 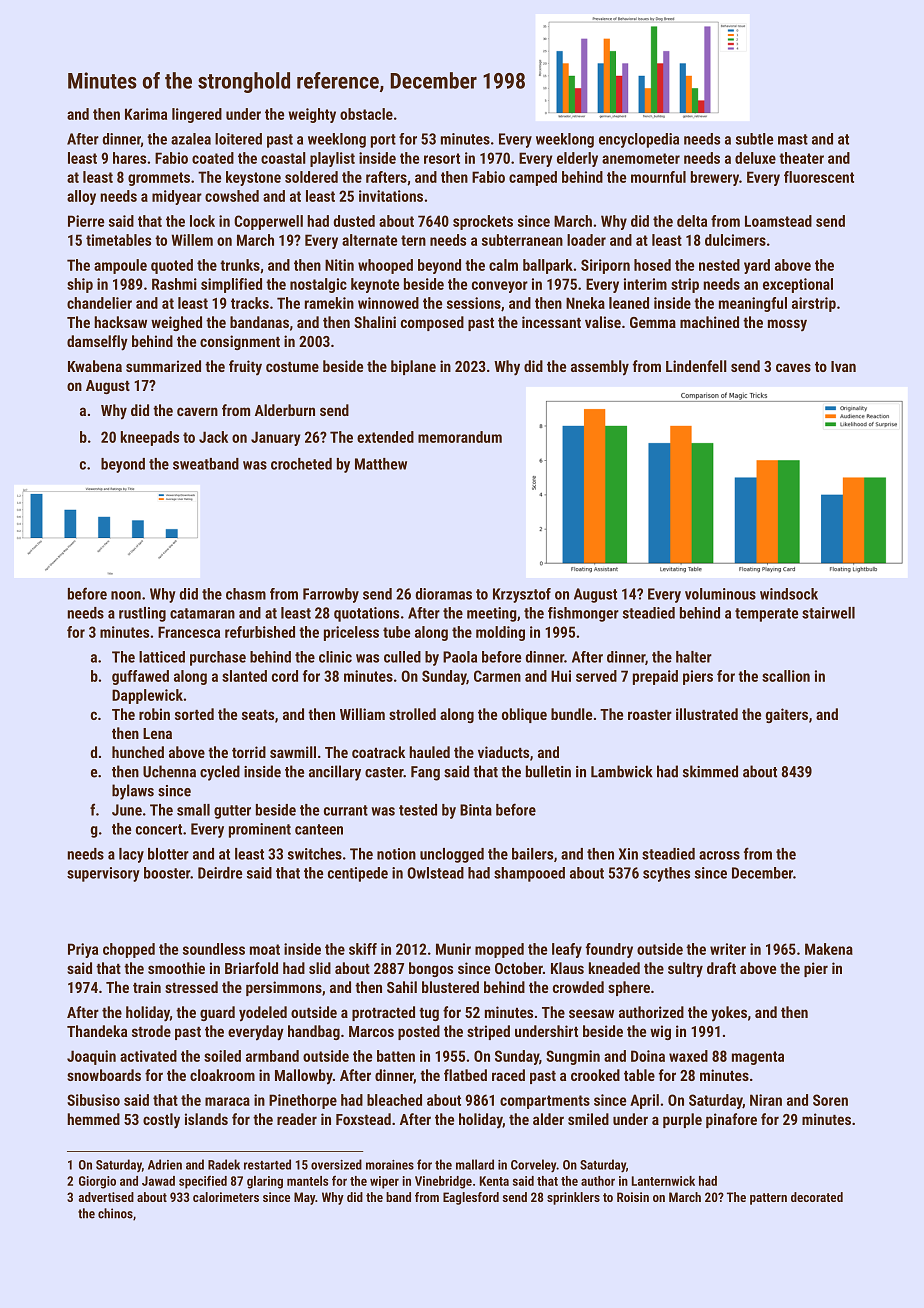 I want to click on memorandum, so click(x=460, y=437).
